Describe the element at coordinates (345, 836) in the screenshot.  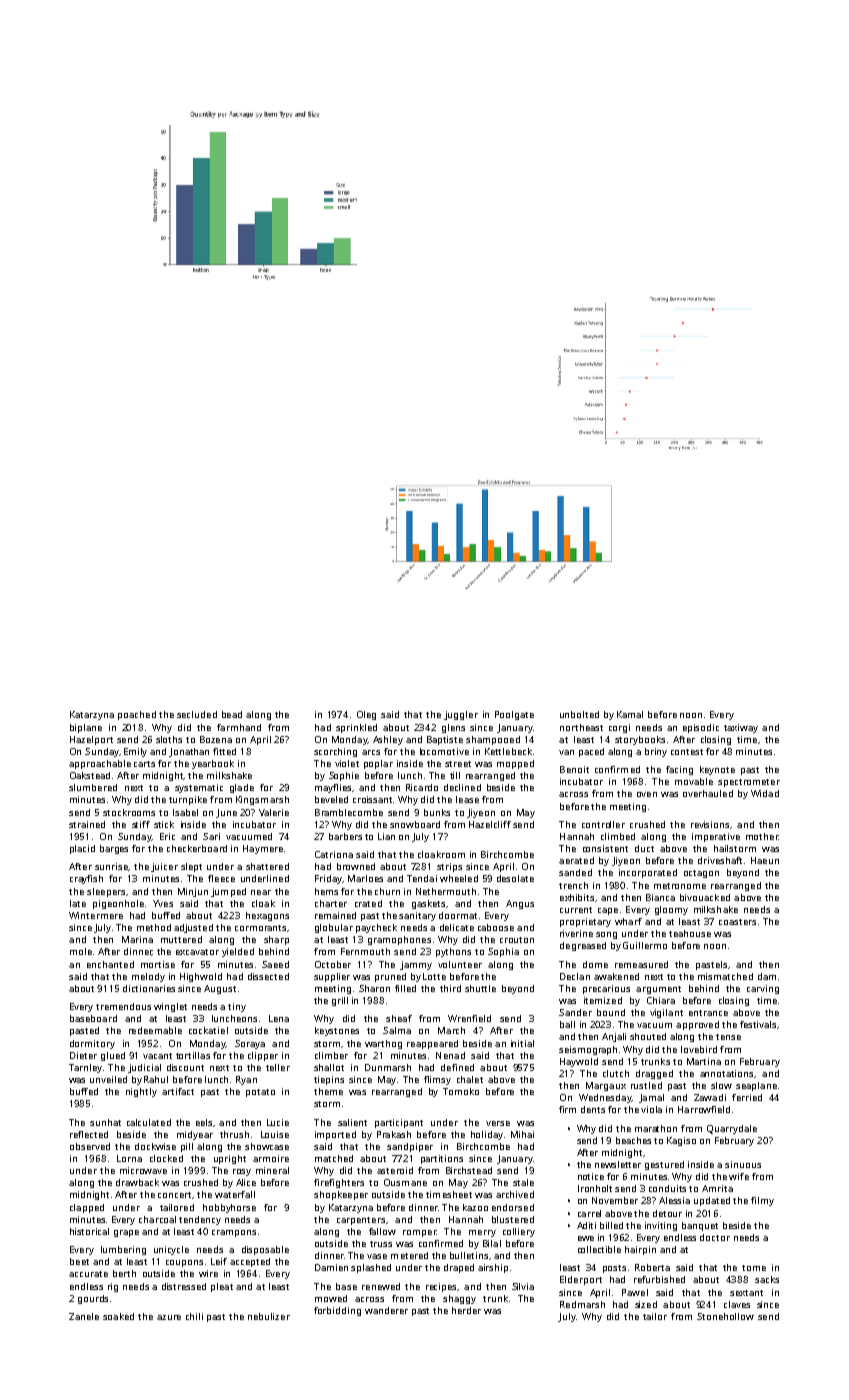
I see `barbers` at that location.
